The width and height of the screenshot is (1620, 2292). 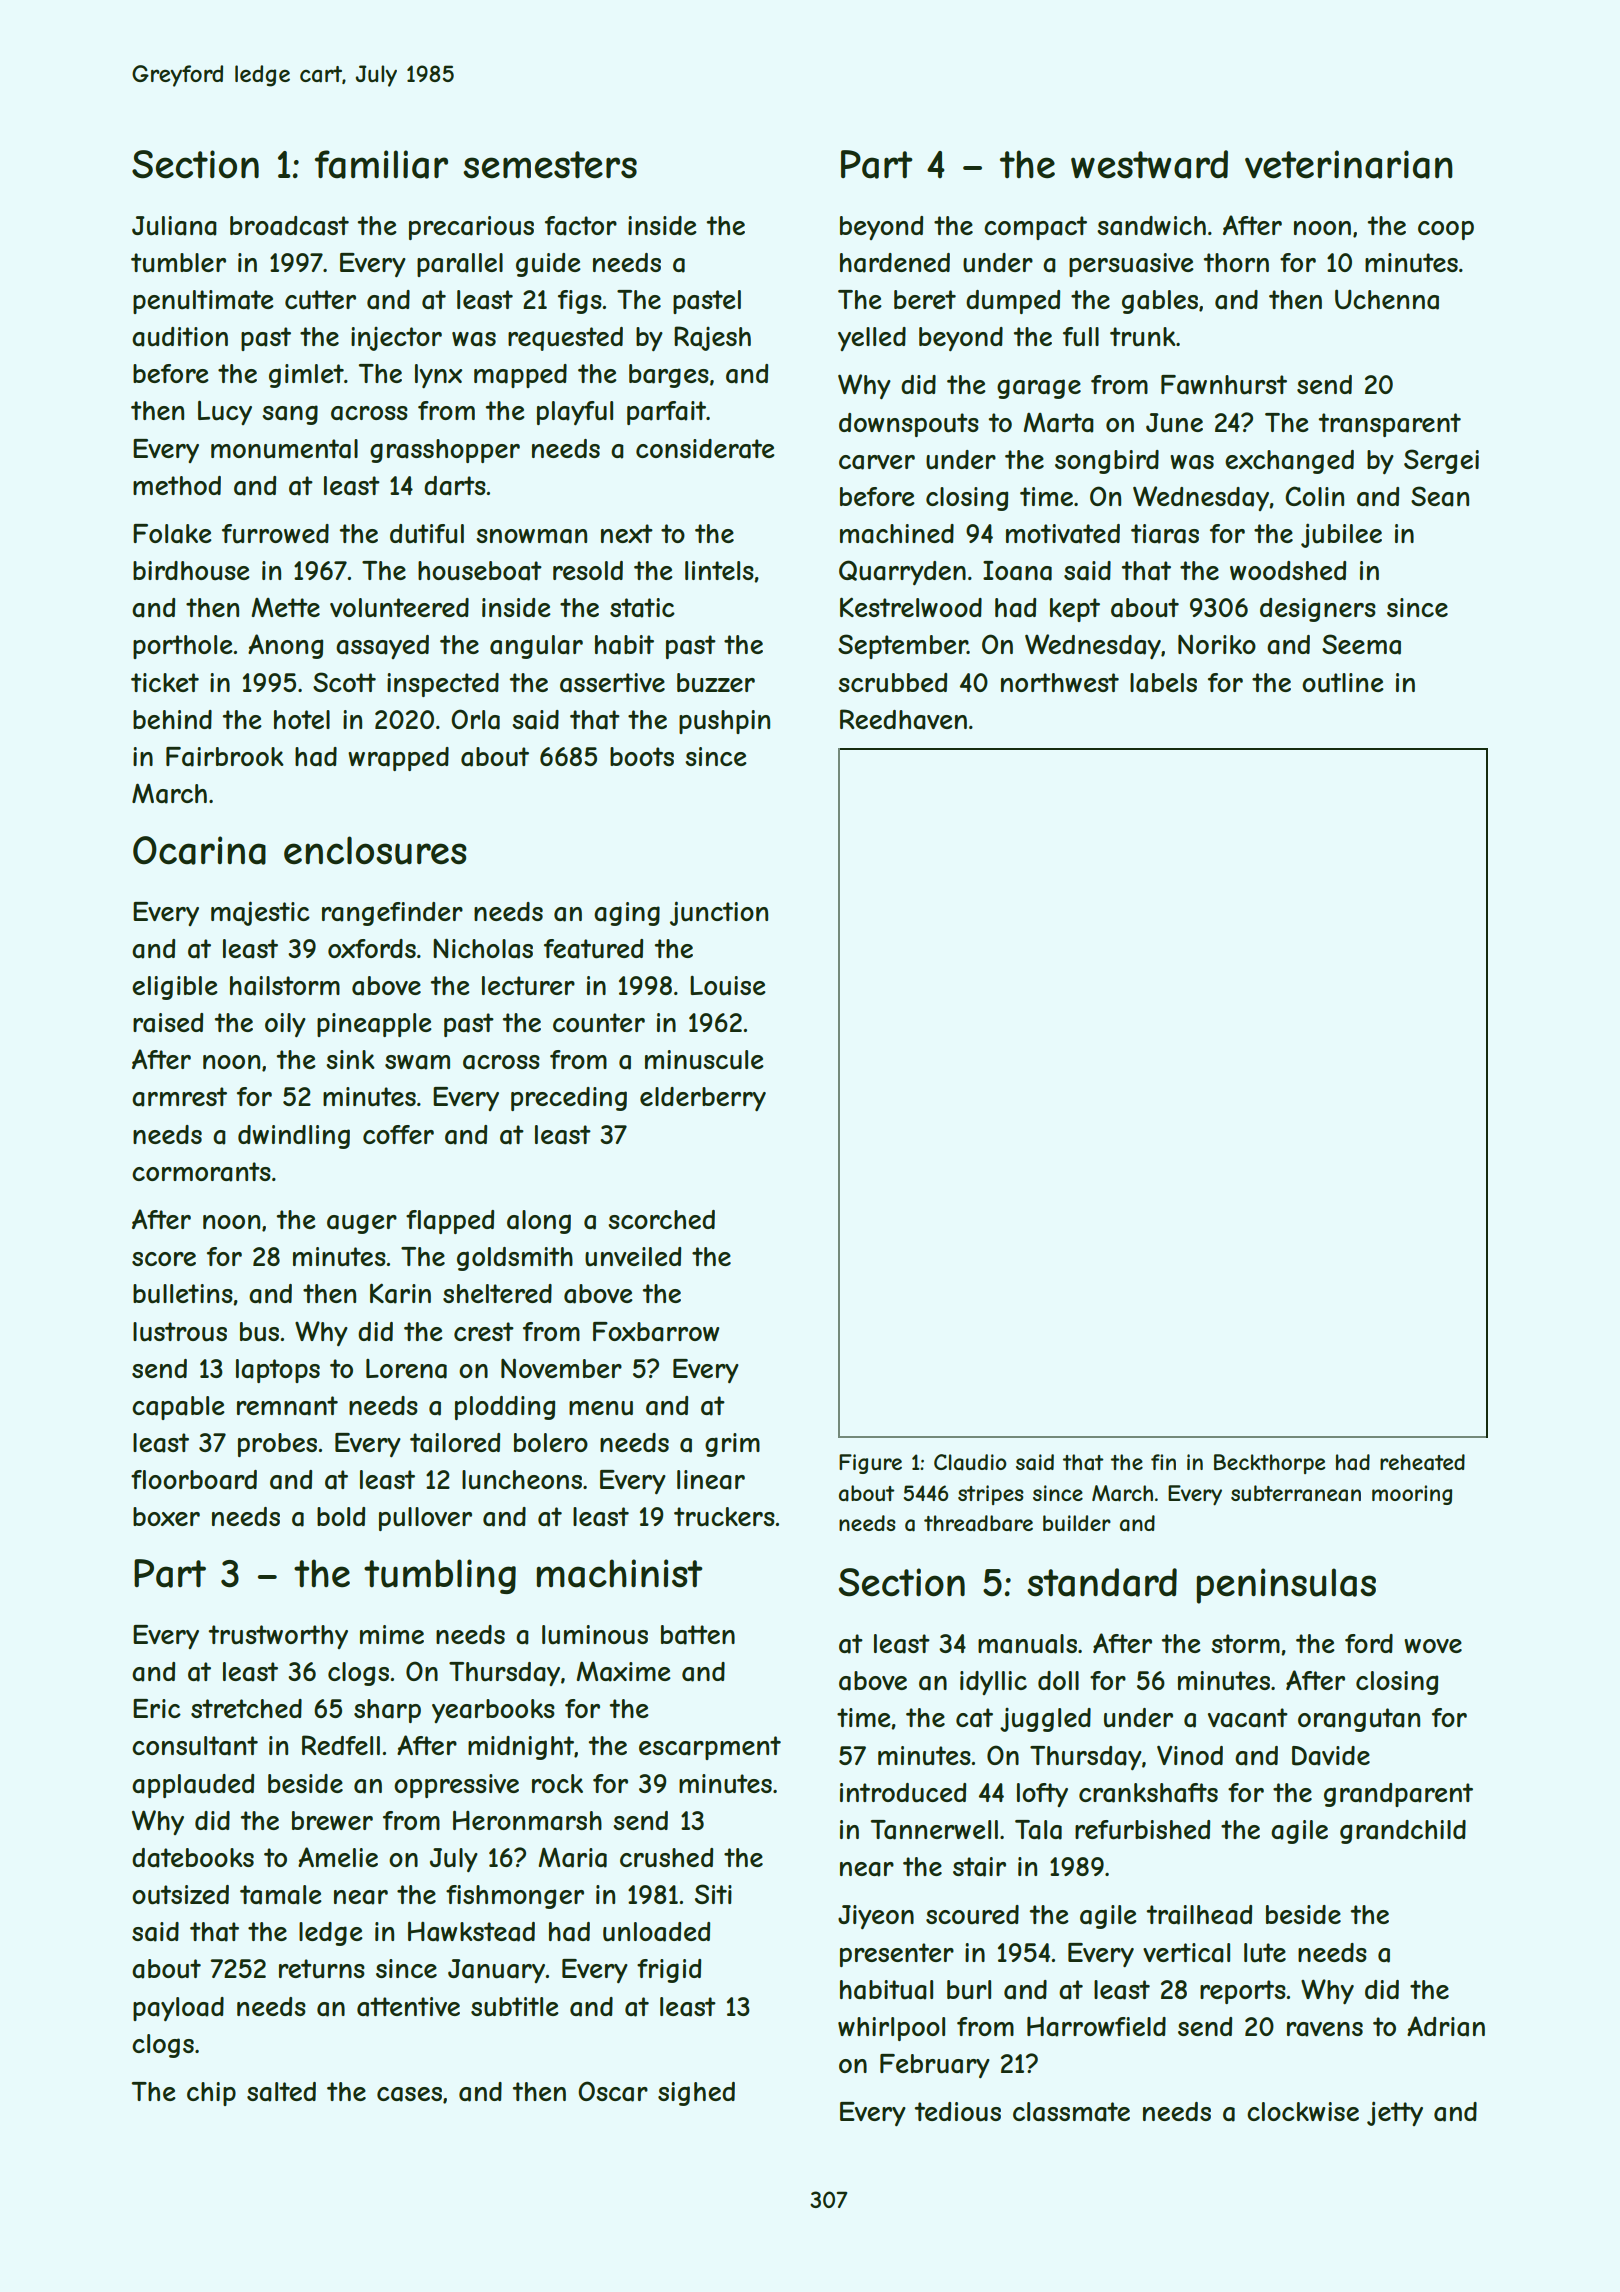 What do you see at coordinates (895, 263) in the screenshot?
I see `hardened` at bounding box center [895, 263].
